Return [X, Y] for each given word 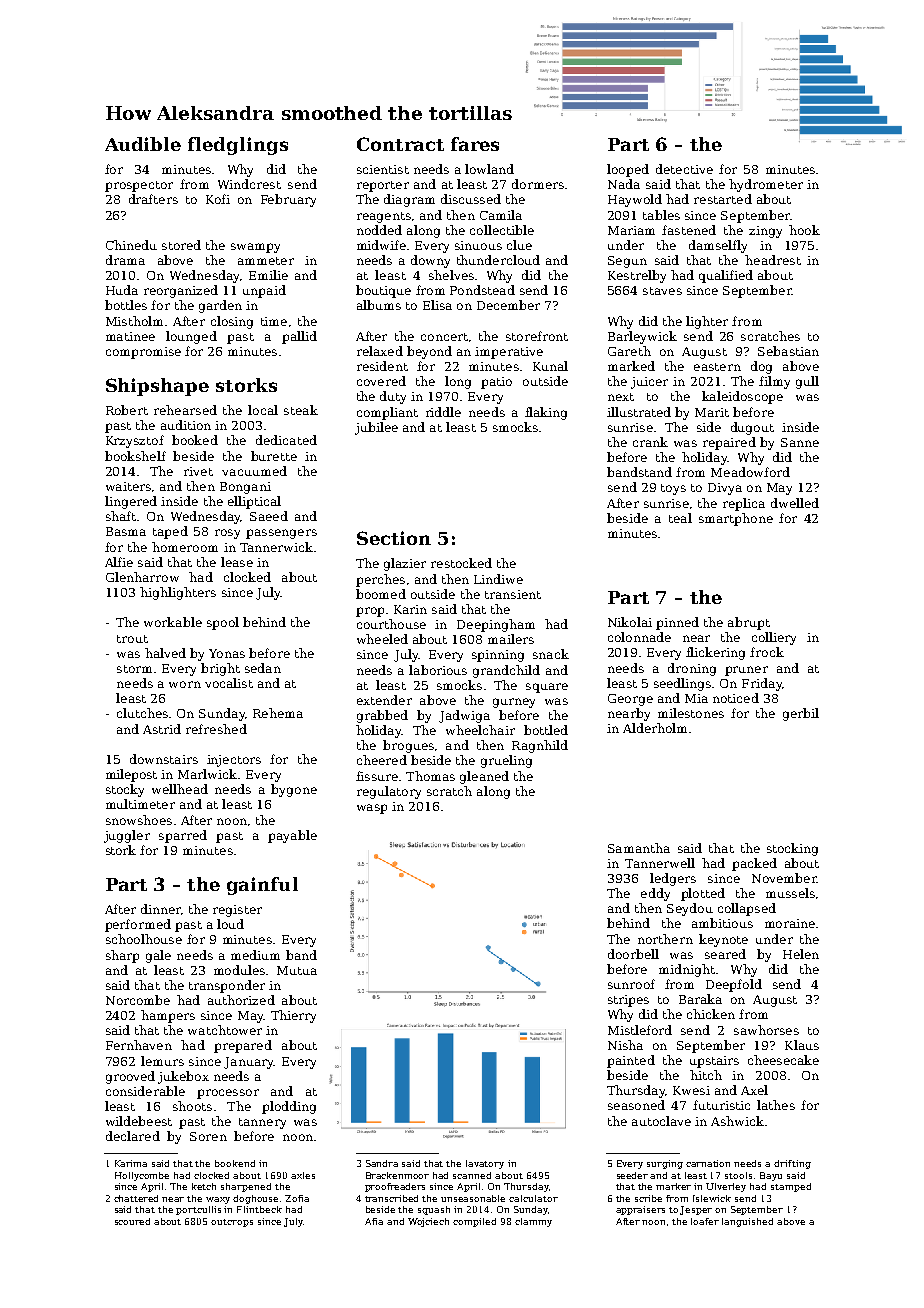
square [547, 688]
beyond [429, 352]
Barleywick [642, 337]
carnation [708, 1163]
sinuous [478, 245]
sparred [183, 836]
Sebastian [788, 351]
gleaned [484, 777]
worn [185, 684]
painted [631, 1061]
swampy [255, 248]
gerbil [801, 714]
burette [274, 456]
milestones [691, 713]
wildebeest [139, 1121]
